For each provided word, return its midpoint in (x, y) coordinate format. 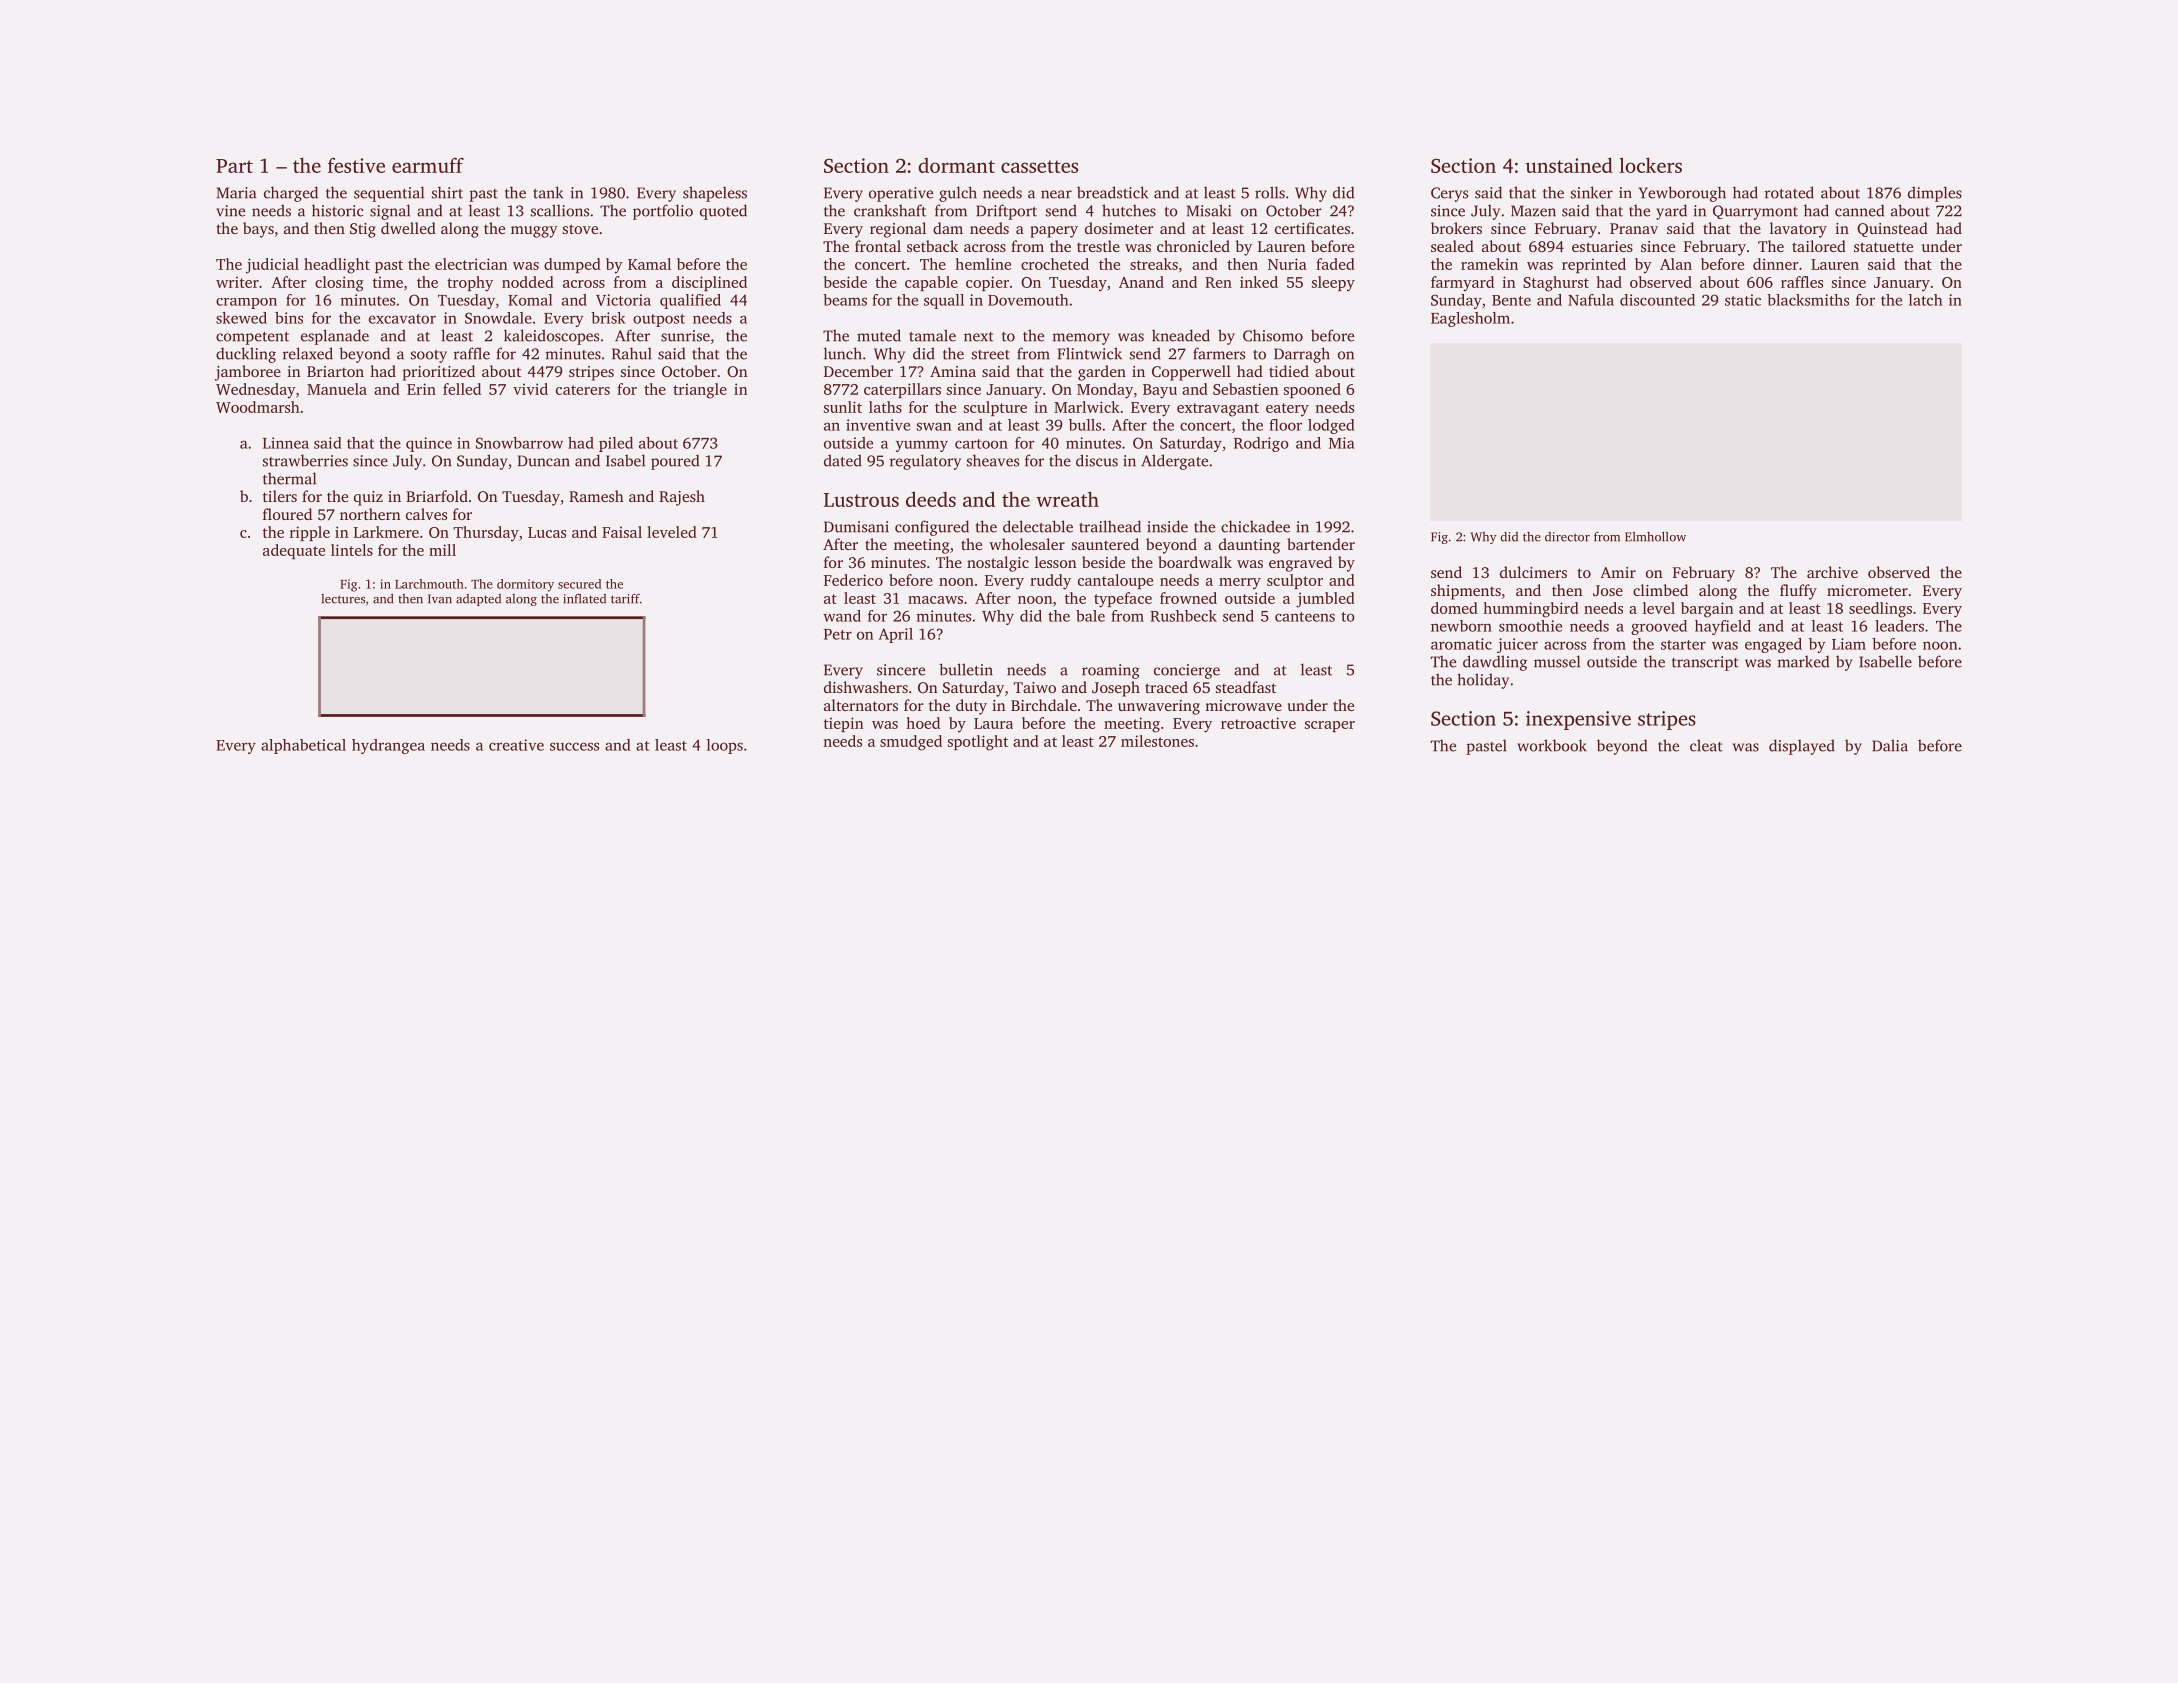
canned (1859, 210)
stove (580, 229)
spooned (1312, 390)
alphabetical (303, 746)
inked (1259, 282)
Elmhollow (1655, 536)
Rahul (632, 353)
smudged (911, 743)
